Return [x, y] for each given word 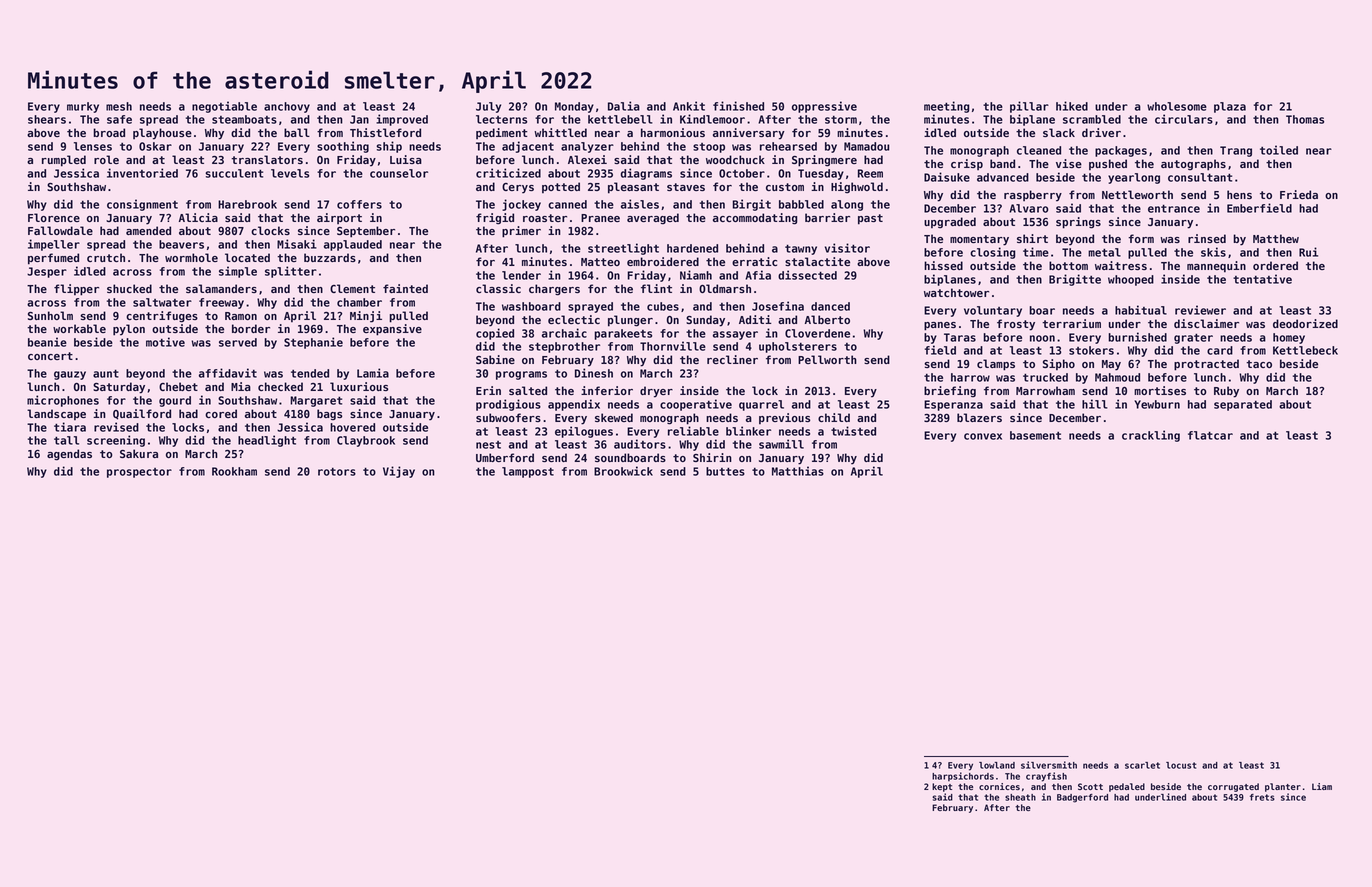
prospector [139, 473]
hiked [1072, 106]
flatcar [1210, 435]
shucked [129, 288]
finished [738, 106]
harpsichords [963, 776]
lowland [997, 765]
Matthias [798, 471]
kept [942, 787]
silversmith [1049, 765]
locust [1181, 765]
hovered [352, 427]
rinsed [1207, 238]
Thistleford [385, 132]
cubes [663, 306]
